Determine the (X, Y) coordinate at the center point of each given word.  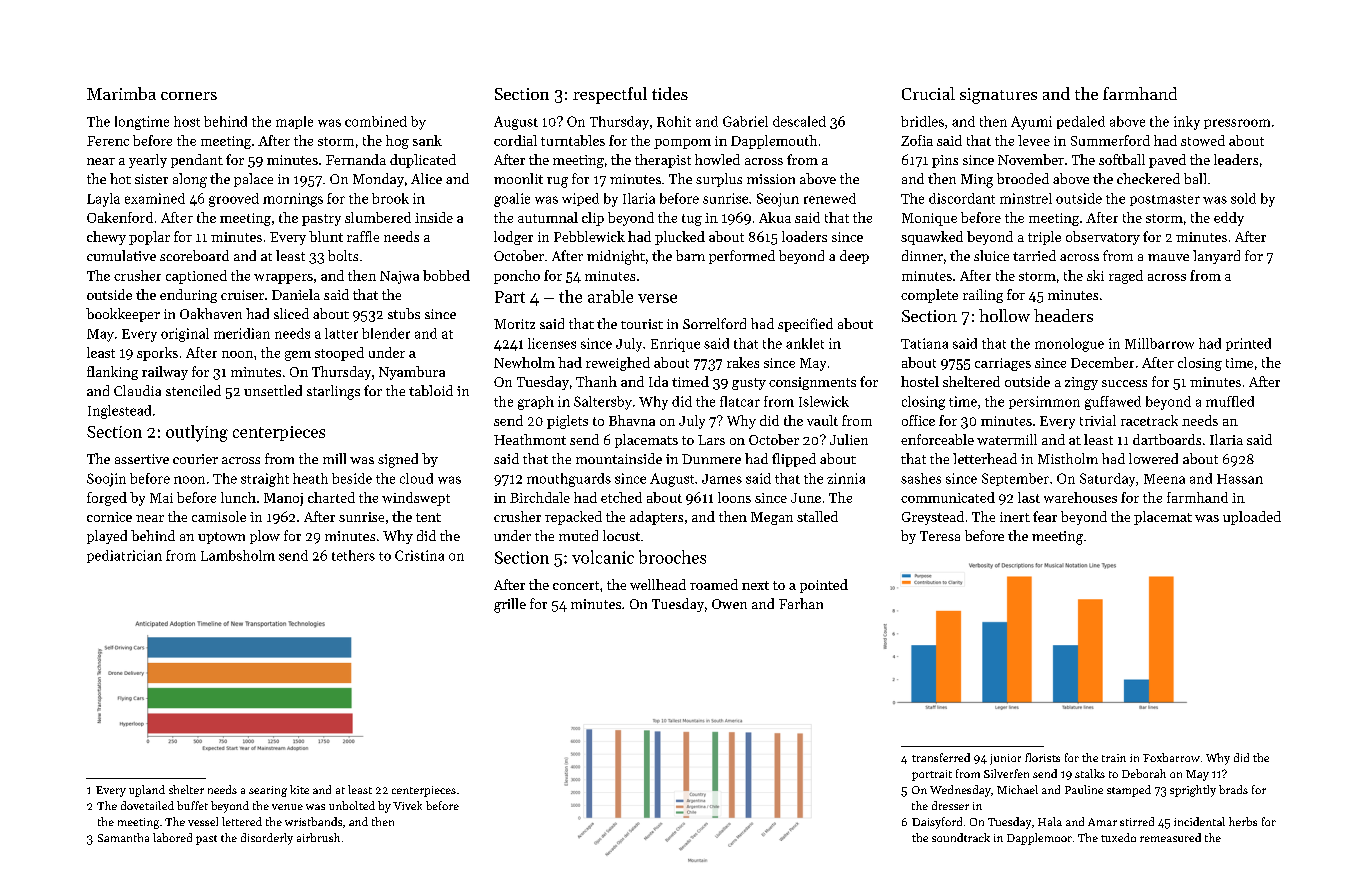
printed (1248, 344)
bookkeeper (123, 315)
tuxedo (1118, 837)
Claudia (137, 390)
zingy (1081, 383)
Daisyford (937, 823)
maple (294, 122)
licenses (552, 343)
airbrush (318, 837)
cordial (515, 140)
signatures (998, 96)
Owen (729, 604)
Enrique (675, 345)
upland (147, 791)
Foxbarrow (1171, 757)
